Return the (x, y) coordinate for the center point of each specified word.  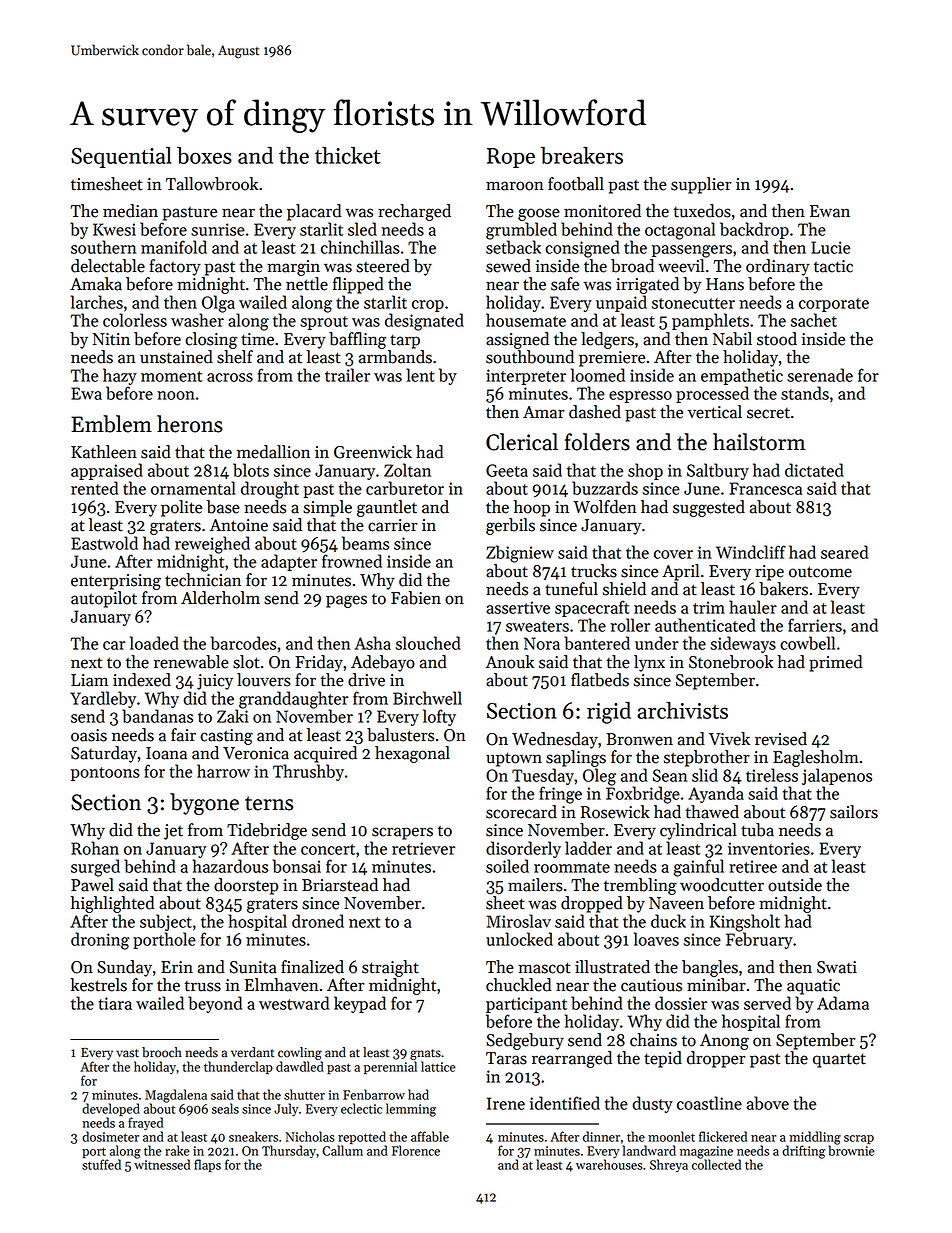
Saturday (104, 754)
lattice (438, 1066)
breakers (582, 155)
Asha (372, 643)
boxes (204, 155)
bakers (783, 589)
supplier (701, 185)
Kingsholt (745, 923)
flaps (207, 1165)
